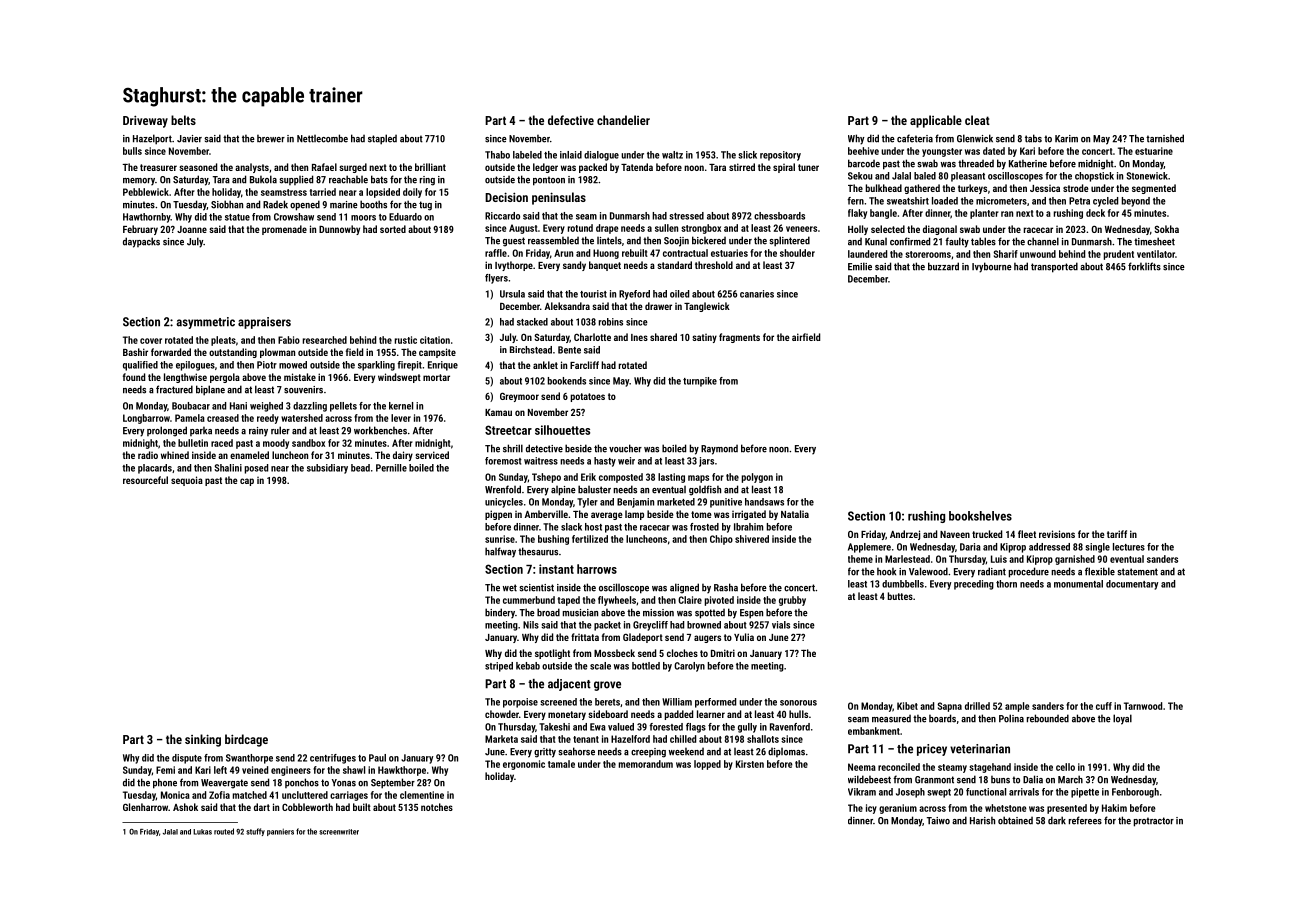 The width and height of the screenshot is (1308, 924). What do you see at coordinates (798, 703) in the screenshot?
I see `sonorous` at bounding box center [798, 703].
